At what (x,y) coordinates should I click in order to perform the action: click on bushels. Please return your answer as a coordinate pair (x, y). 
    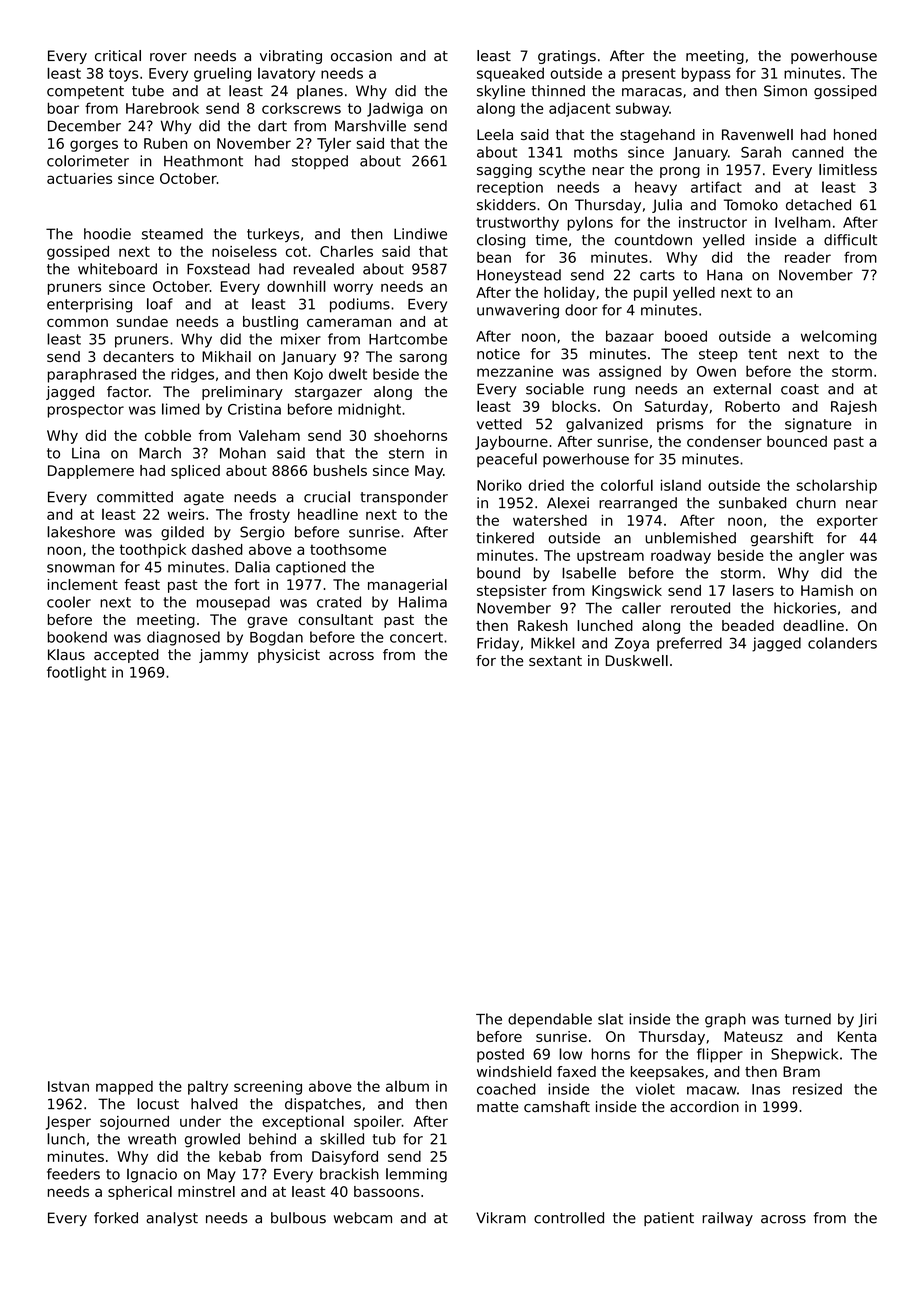
    Looking at the image, I should click on (340, 470).
